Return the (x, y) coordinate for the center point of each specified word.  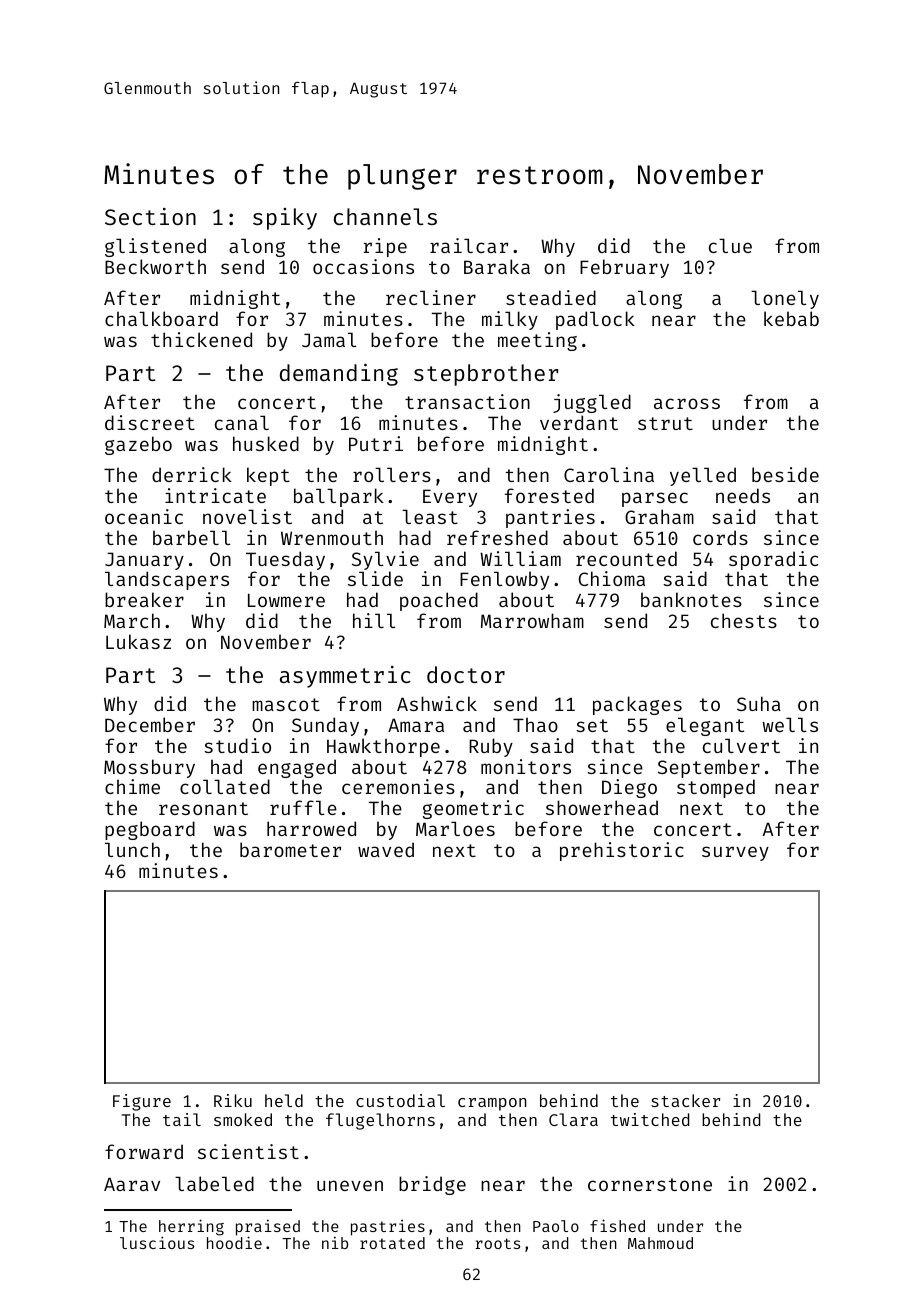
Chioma (611, 578)
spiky (285, 219)
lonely (785, 299)
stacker (685, 1100)
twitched (650, 1119)
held (284, 1100)
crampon (492, 1104)
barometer (290, 849)
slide (375, 578)
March (132, 620)
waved (386, 849)
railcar (469, 245)
